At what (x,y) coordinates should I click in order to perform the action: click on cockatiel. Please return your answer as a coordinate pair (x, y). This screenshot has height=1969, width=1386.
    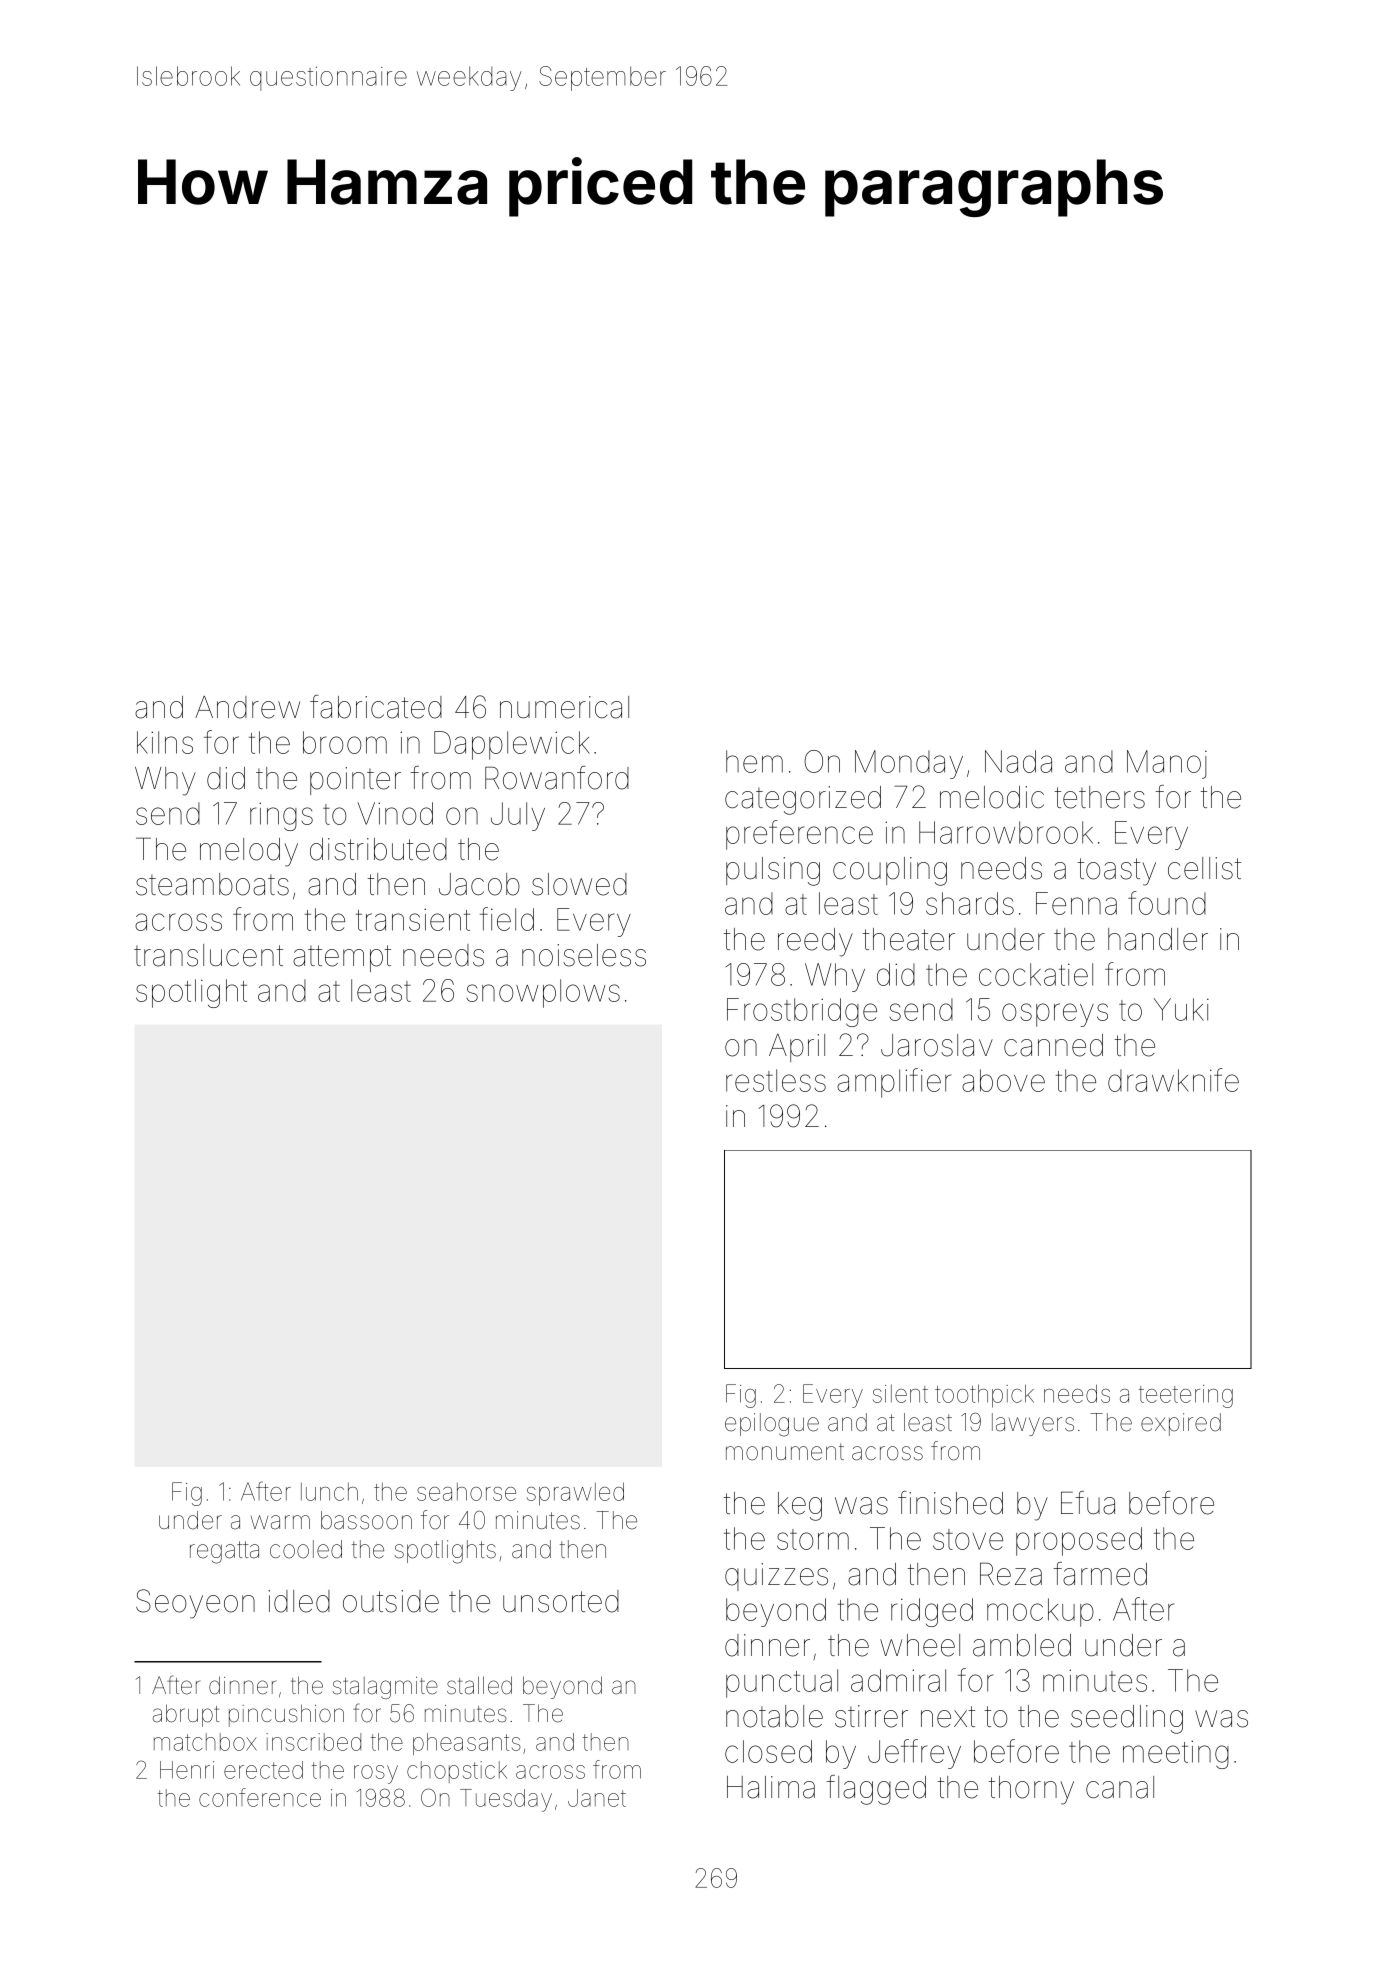
    Looking at the image, I should click on (1036, 974).
